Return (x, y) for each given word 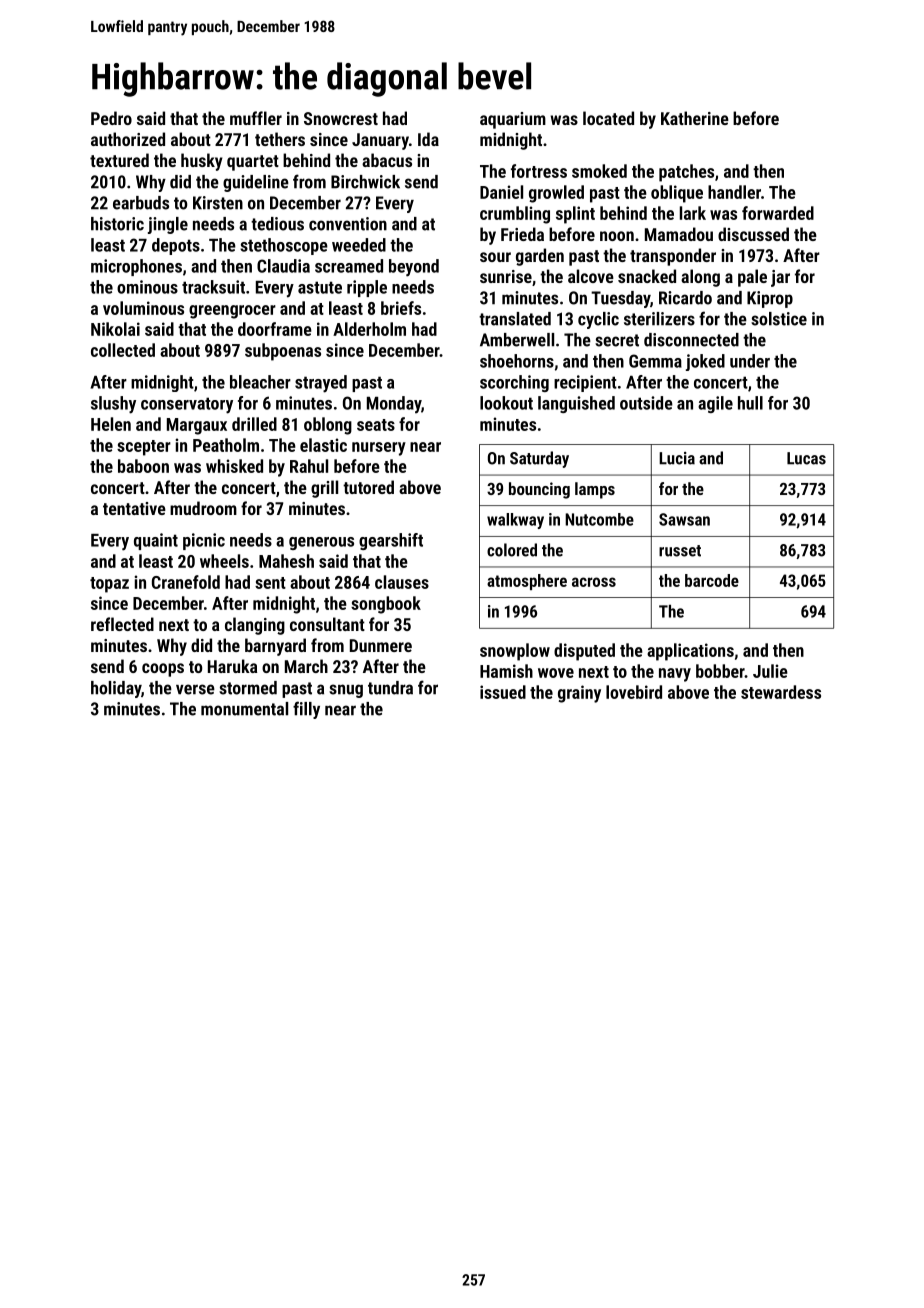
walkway (515, 521)
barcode (712, 580)
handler (734, 192)
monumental (244, 709)
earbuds (141, 203)
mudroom (203, 508)
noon (617, 236)
